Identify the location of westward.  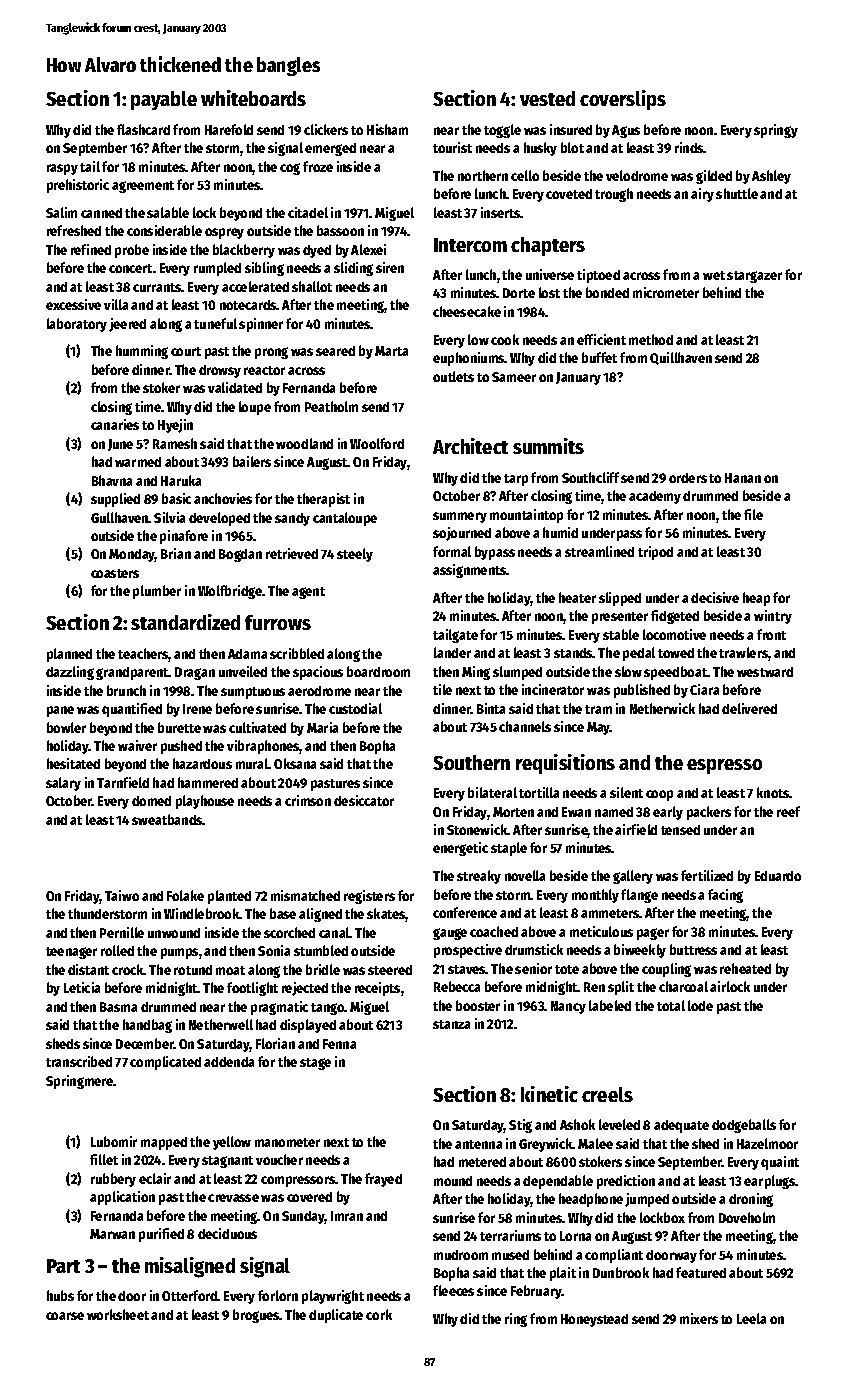
(765, 672).
